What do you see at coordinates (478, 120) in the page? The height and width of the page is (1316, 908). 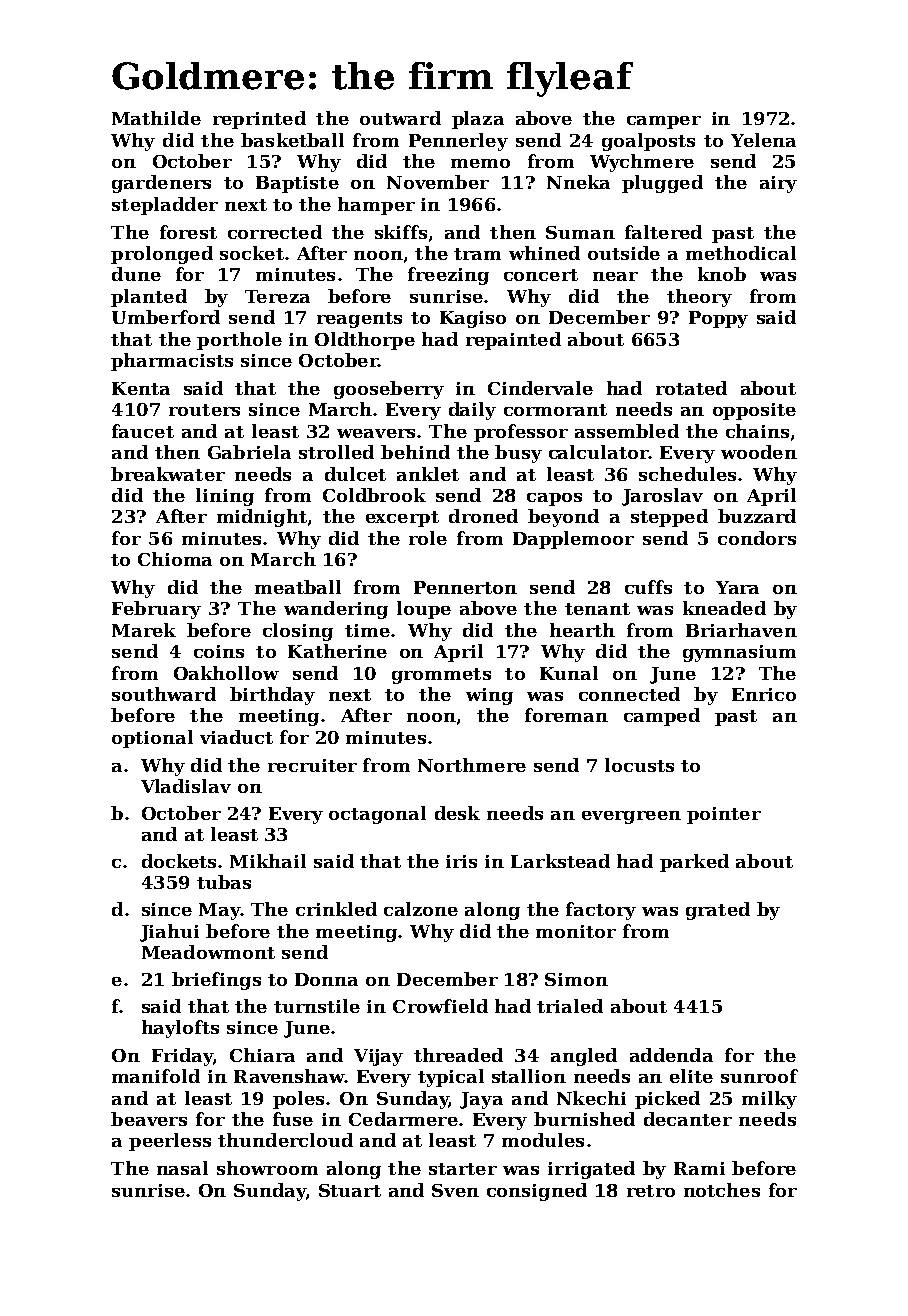 I see `plaza` at bounding box center [478, 120].
